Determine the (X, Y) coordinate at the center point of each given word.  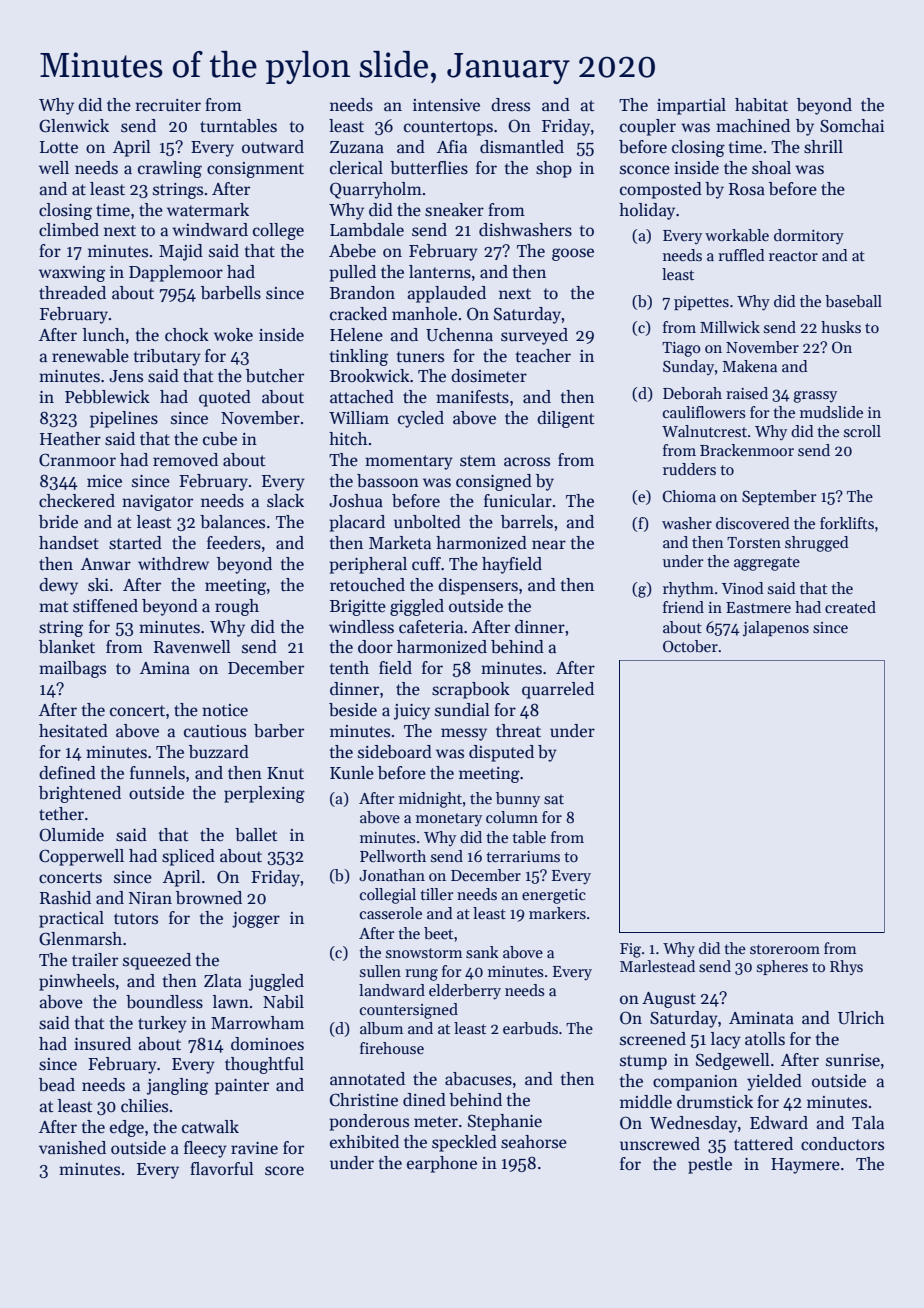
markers (557, 913)
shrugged (817, 544)
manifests (472, 397)
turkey (162, 1024)
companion (695, 1083)
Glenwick (74, 126)
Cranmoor (77, 460)
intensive (446, 105)
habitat (761, 105)
